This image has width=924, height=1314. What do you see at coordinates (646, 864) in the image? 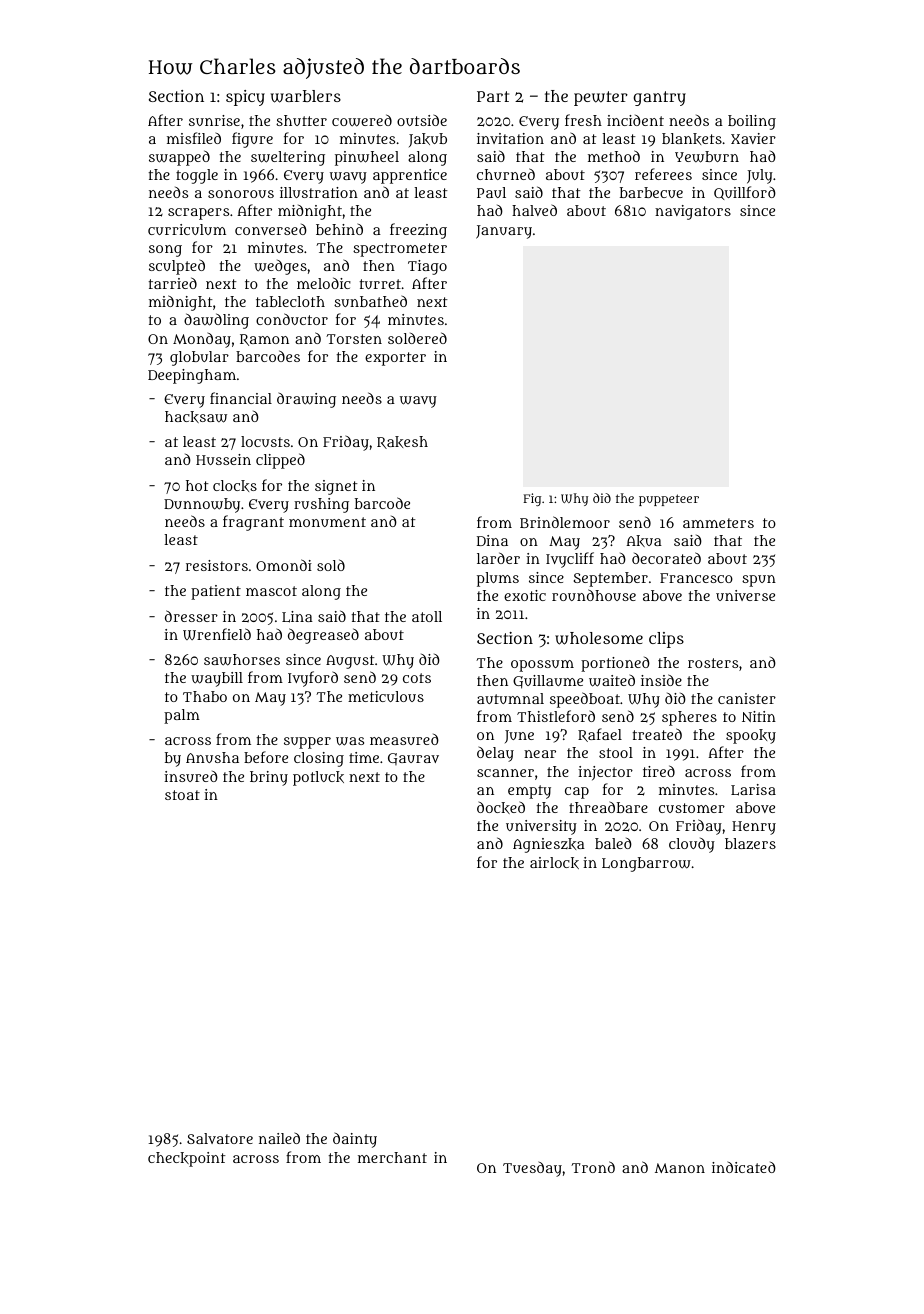
I see `Longbarrow` at bounding box center [646, 864].
